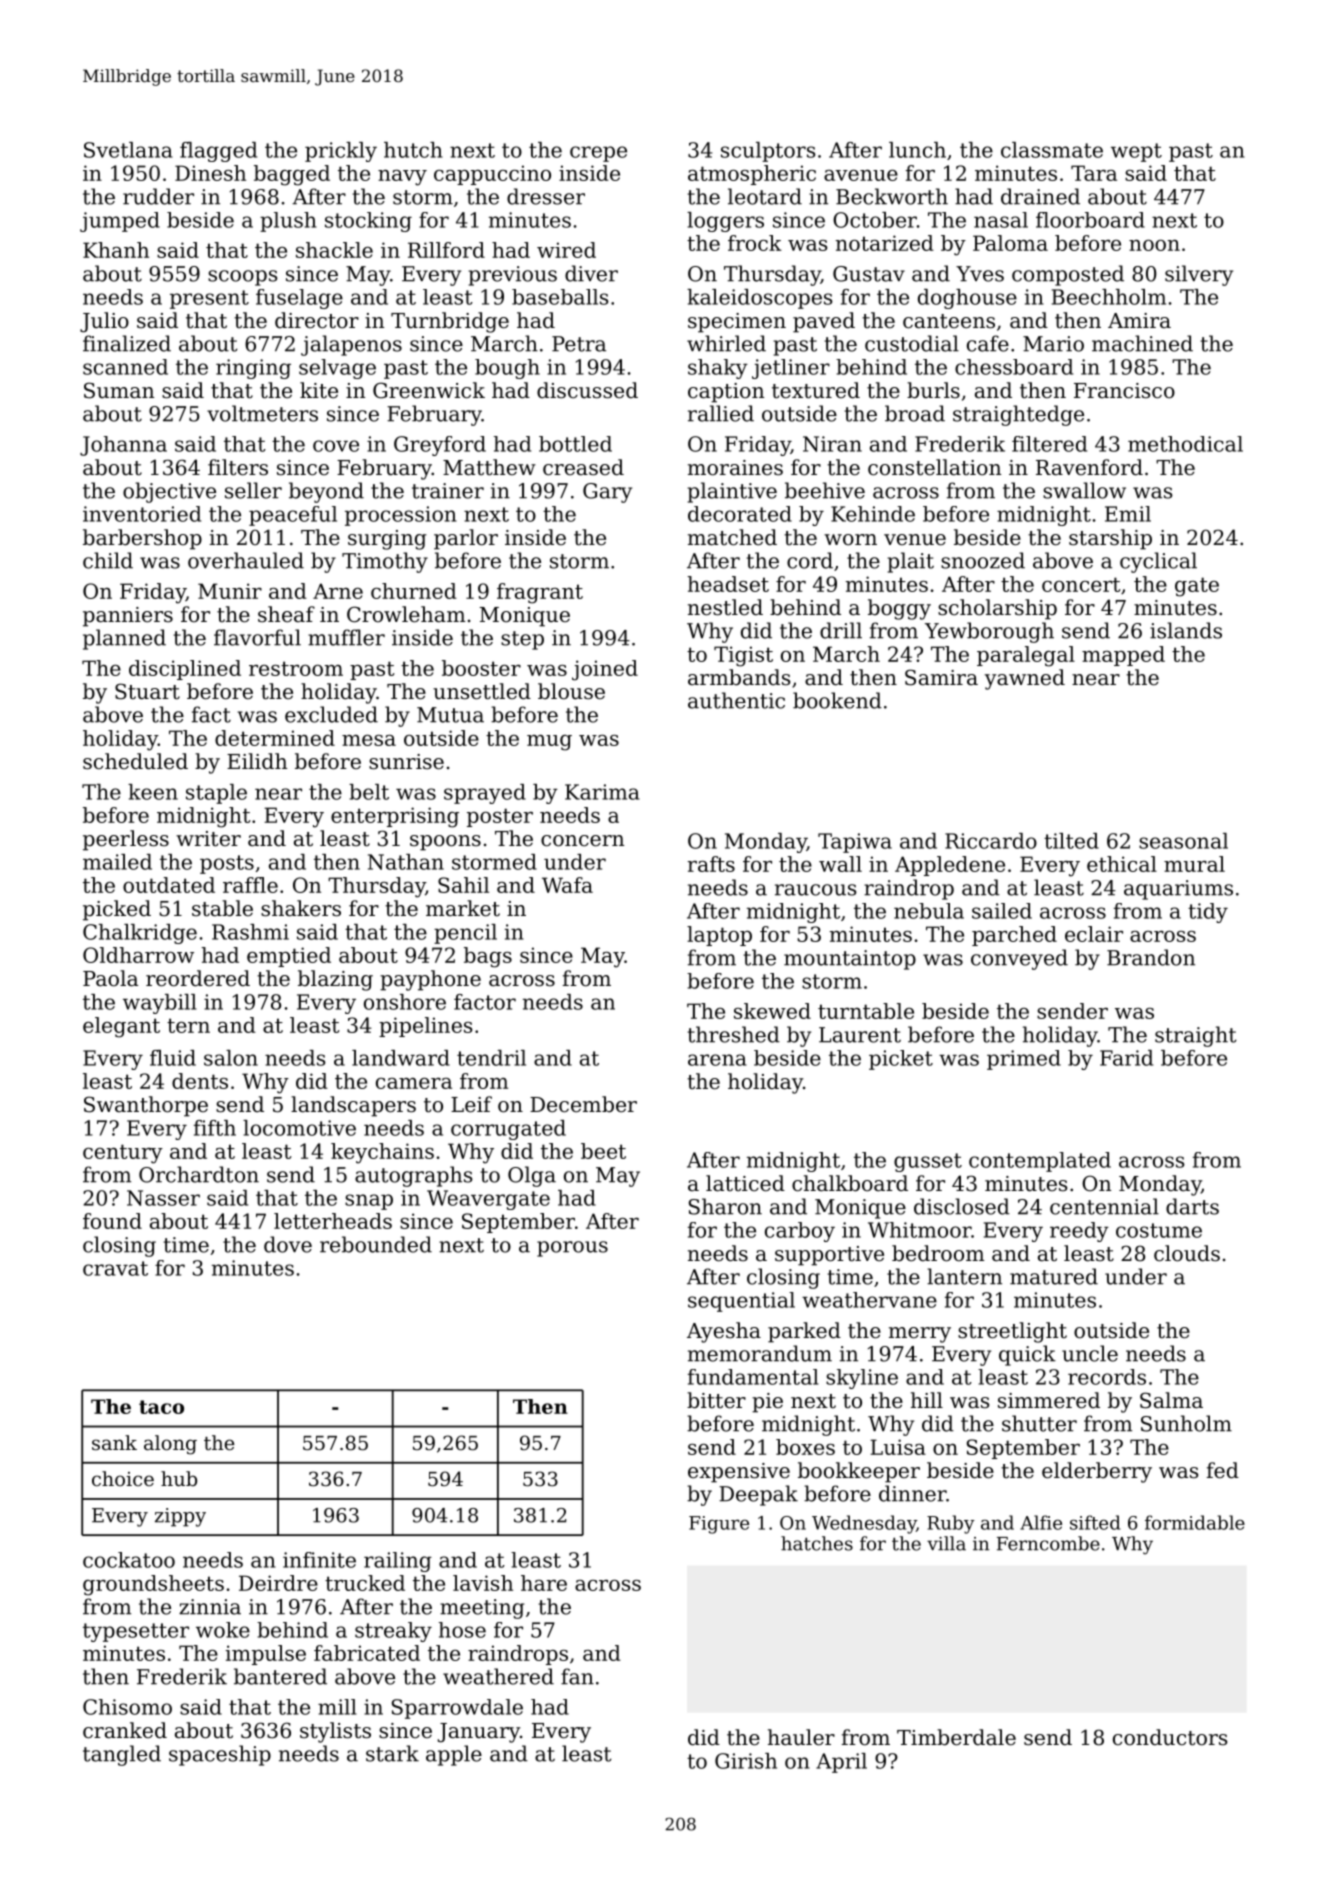  Describe the element at coordinates (500, 817) in the screenshot. I see `poster` at that location.
